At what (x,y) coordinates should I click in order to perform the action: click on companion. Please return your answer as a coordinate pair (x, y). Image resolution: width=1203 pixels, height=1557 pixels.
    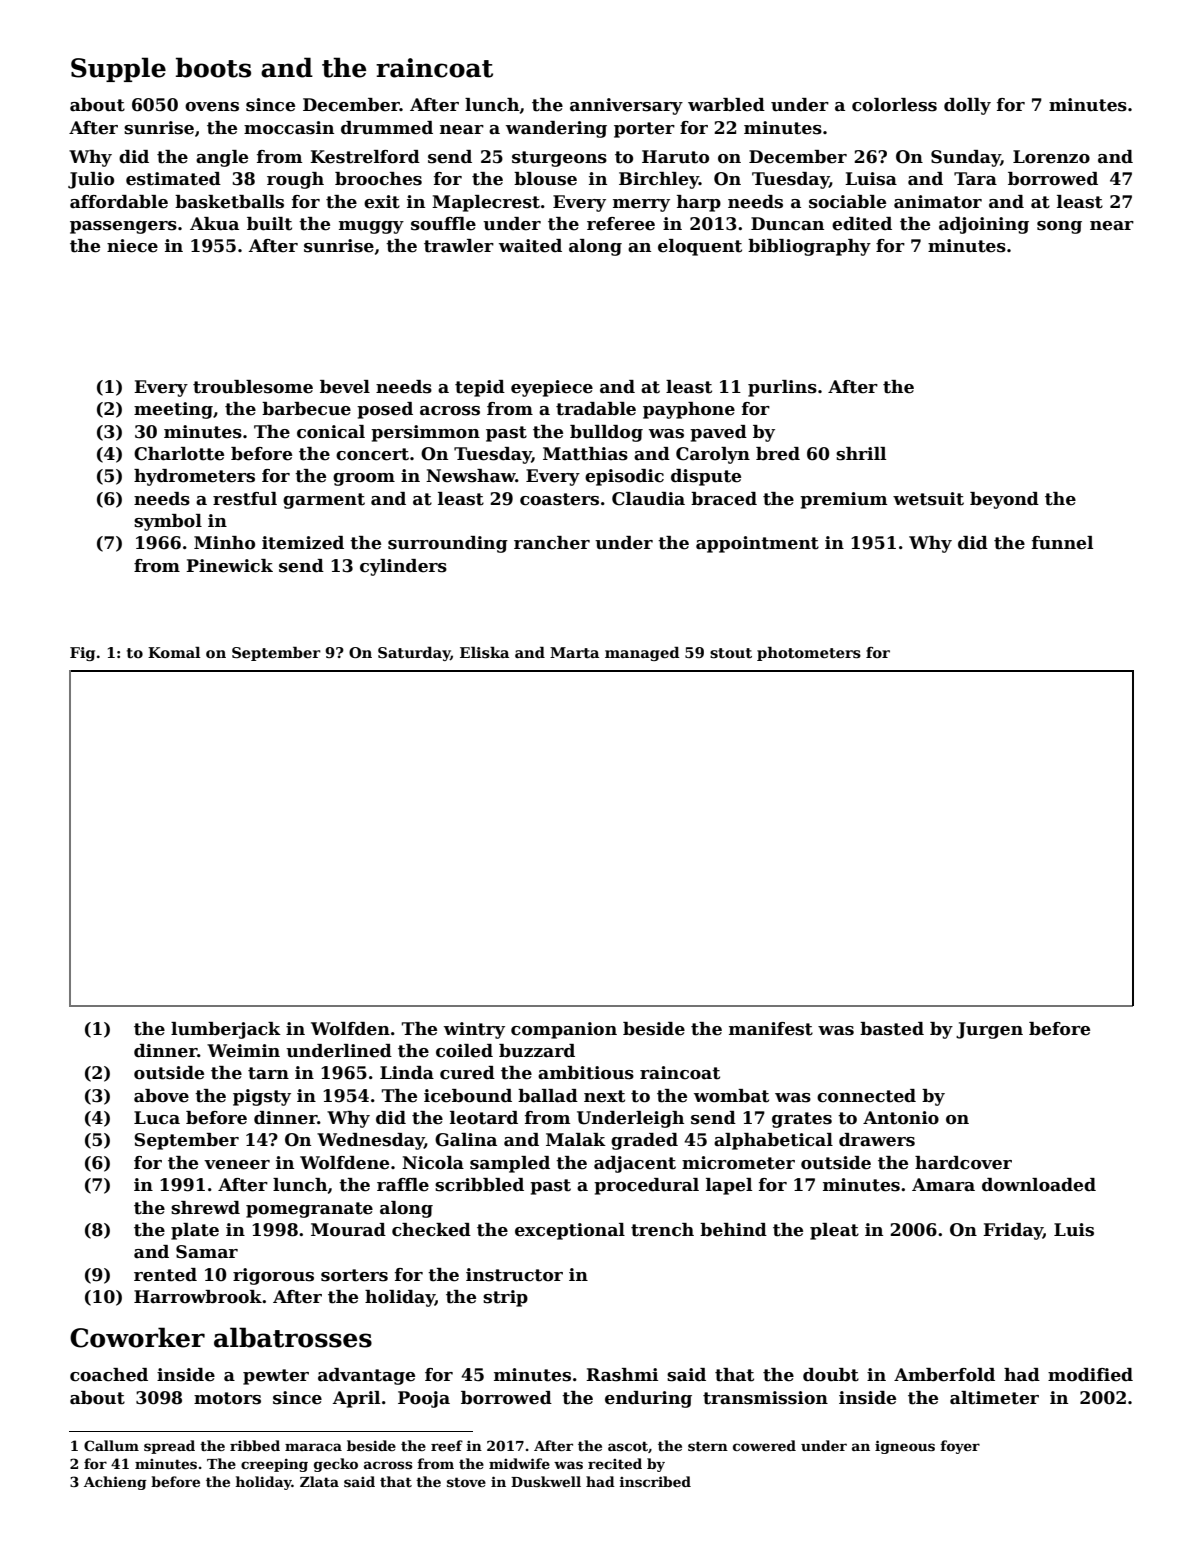
    Looking at the image, I should click on (564, 1030).
